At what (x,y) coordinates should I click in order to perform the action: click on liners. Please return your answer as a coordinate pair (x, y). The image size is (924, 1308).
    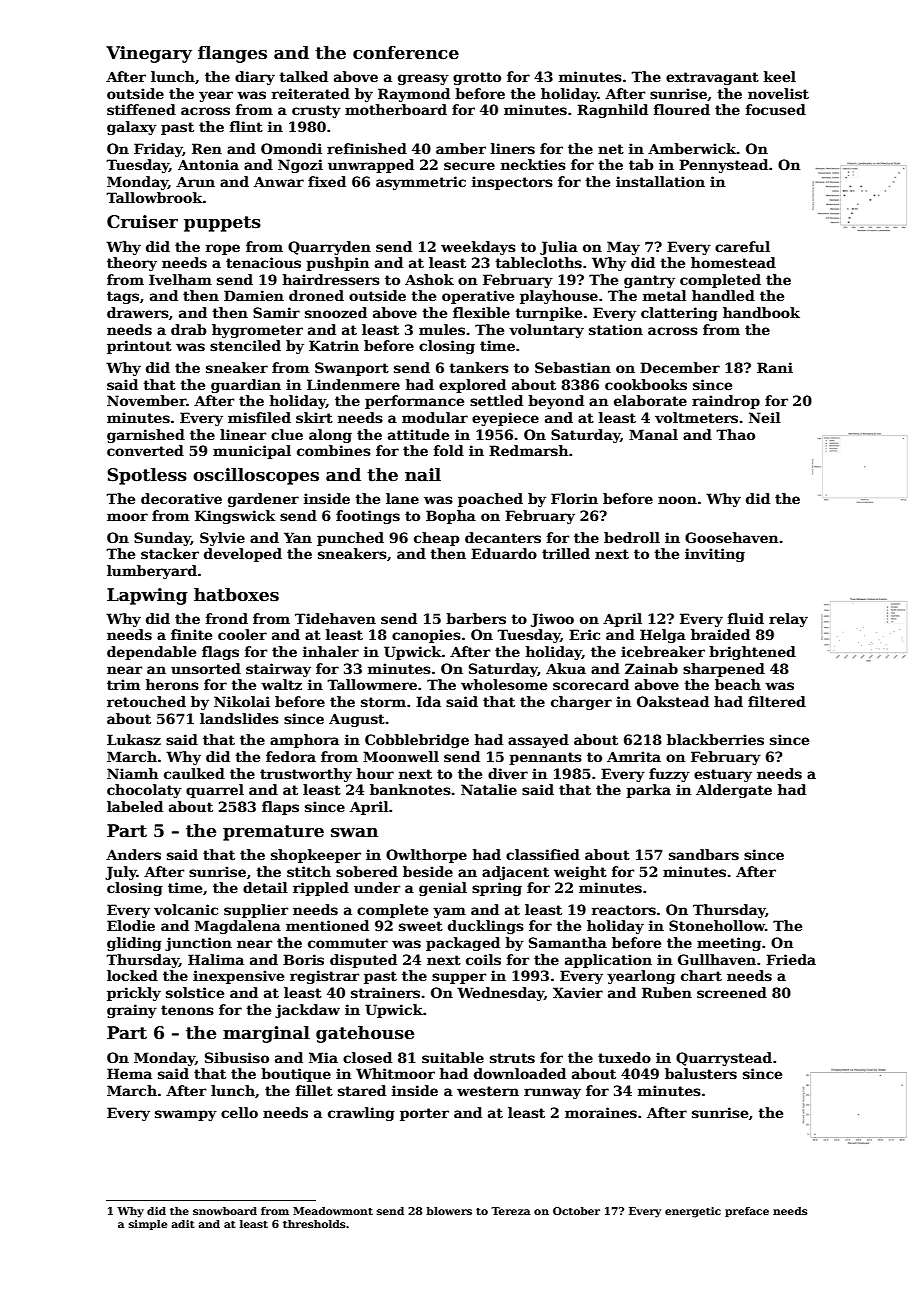
    Looking at the image, I should click on (513, 148).
